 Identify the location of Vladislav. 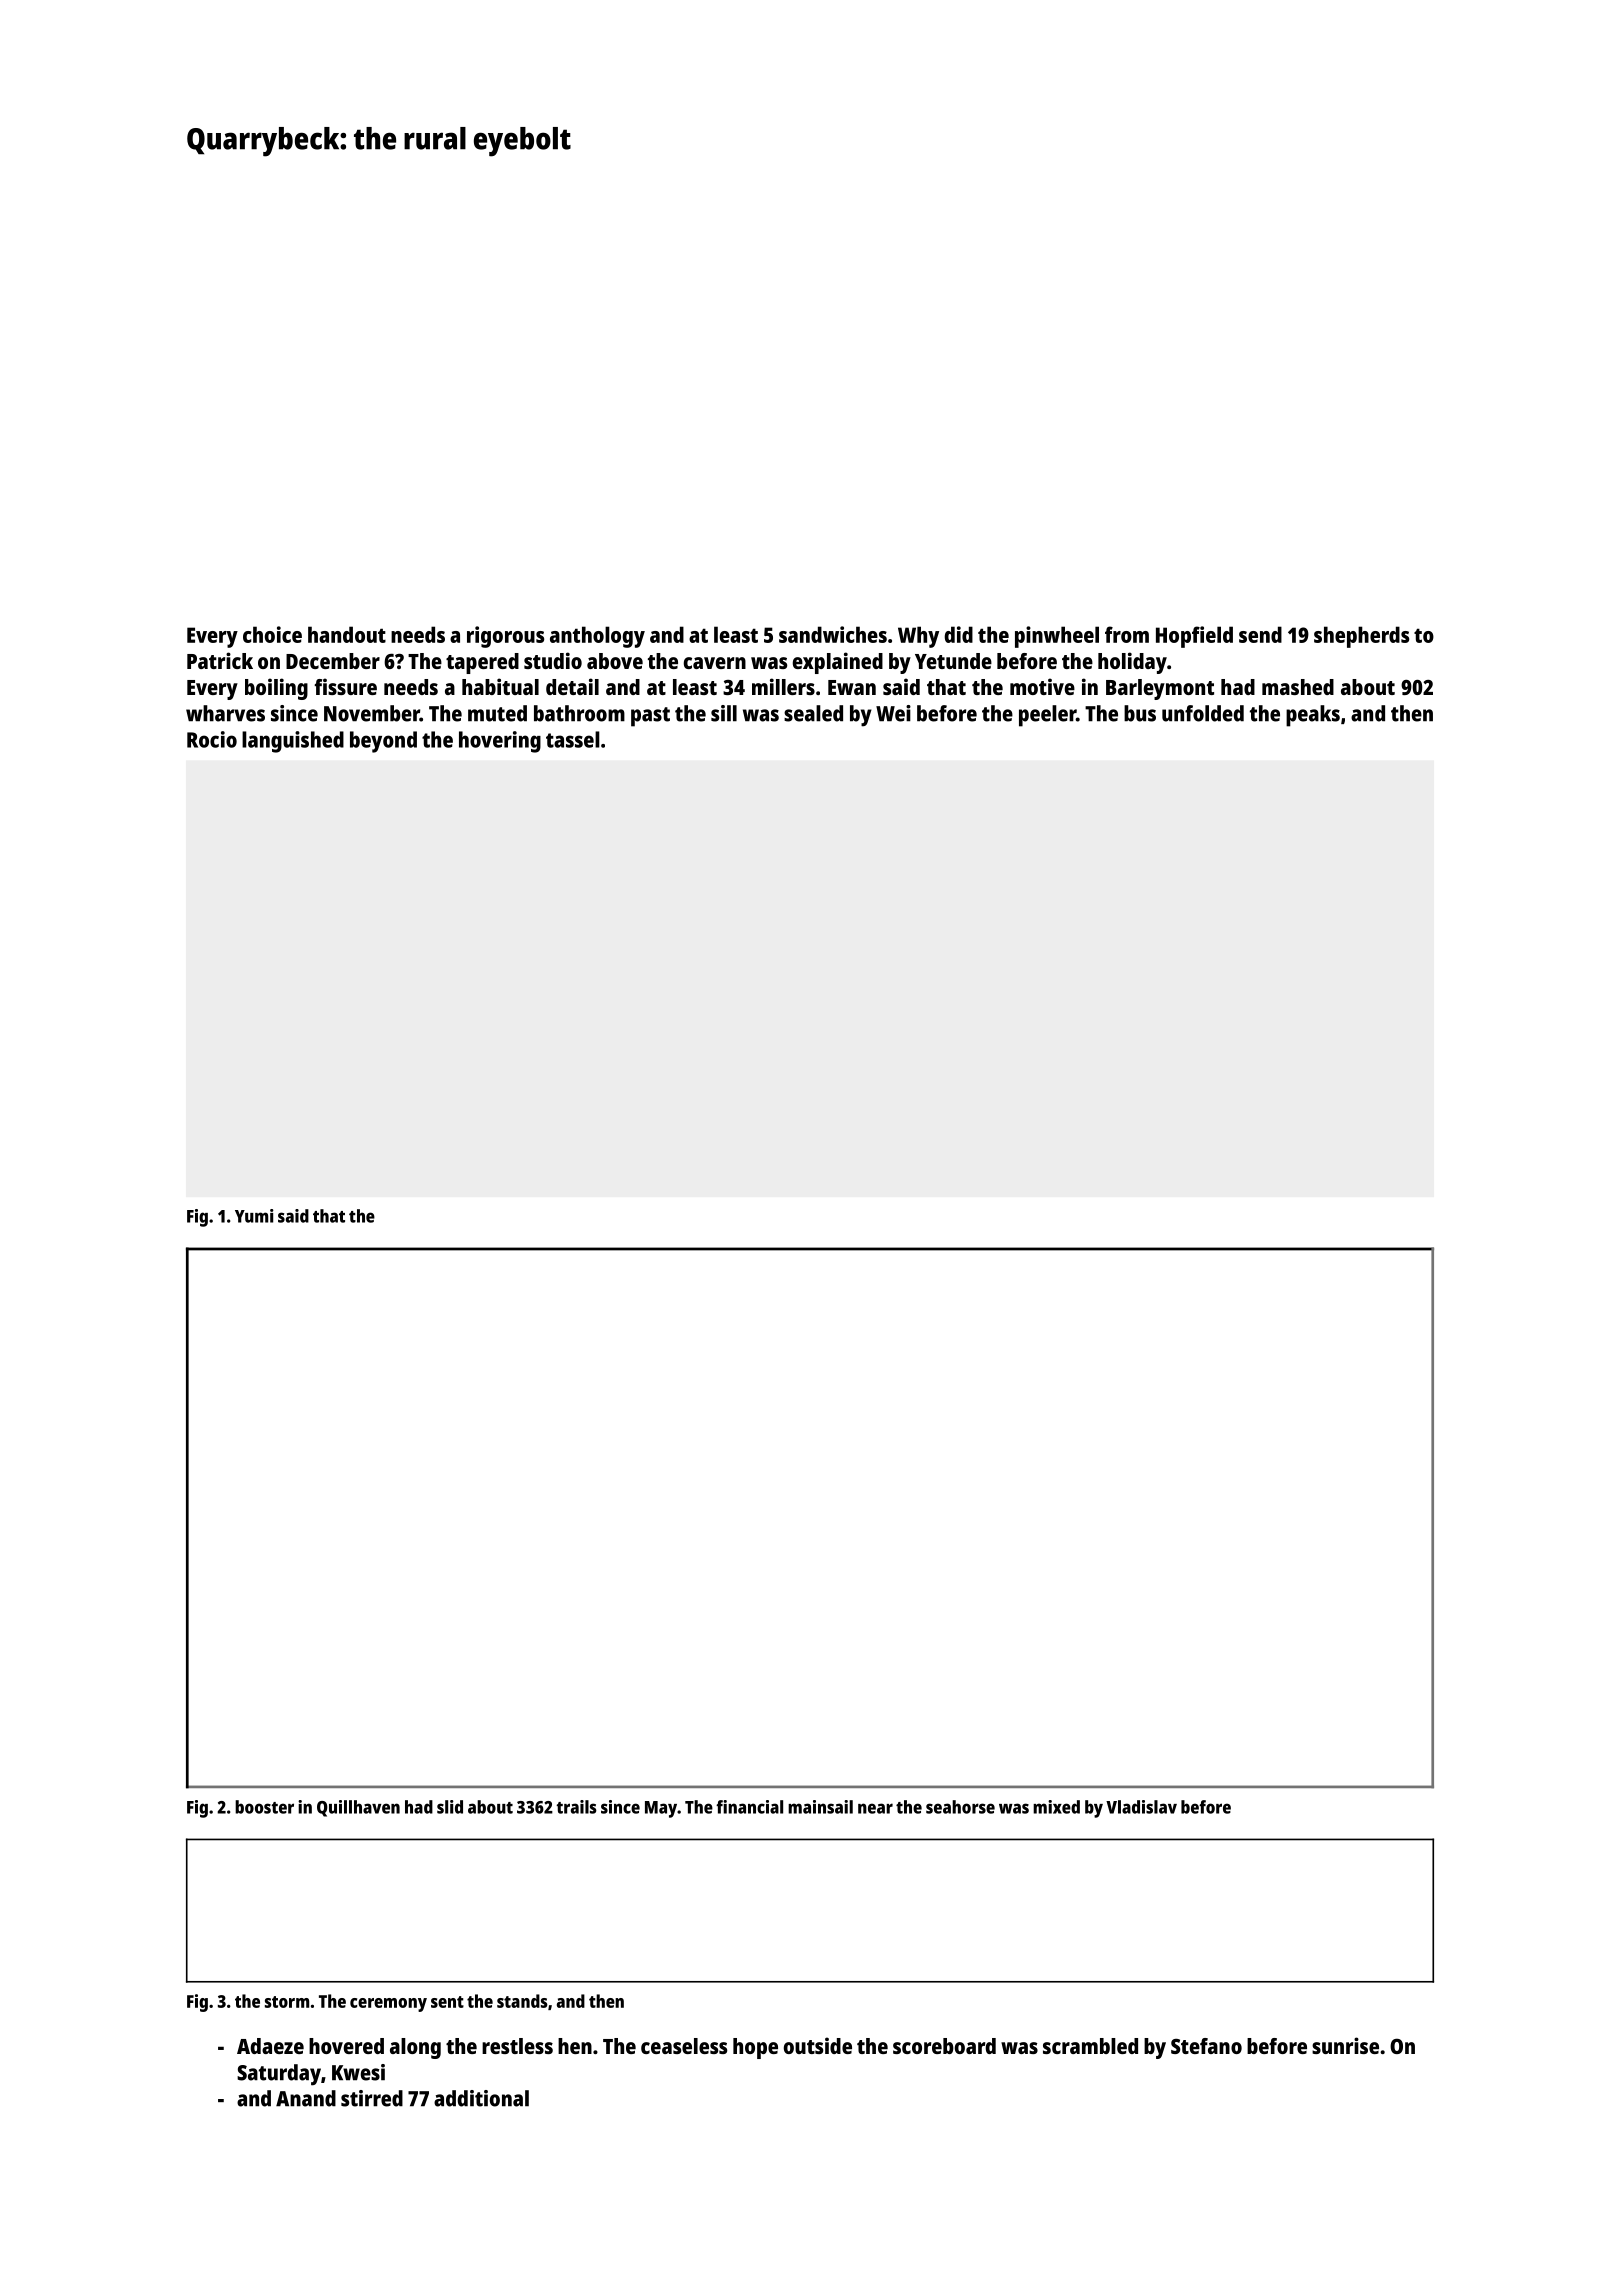
(1141, 1807).
